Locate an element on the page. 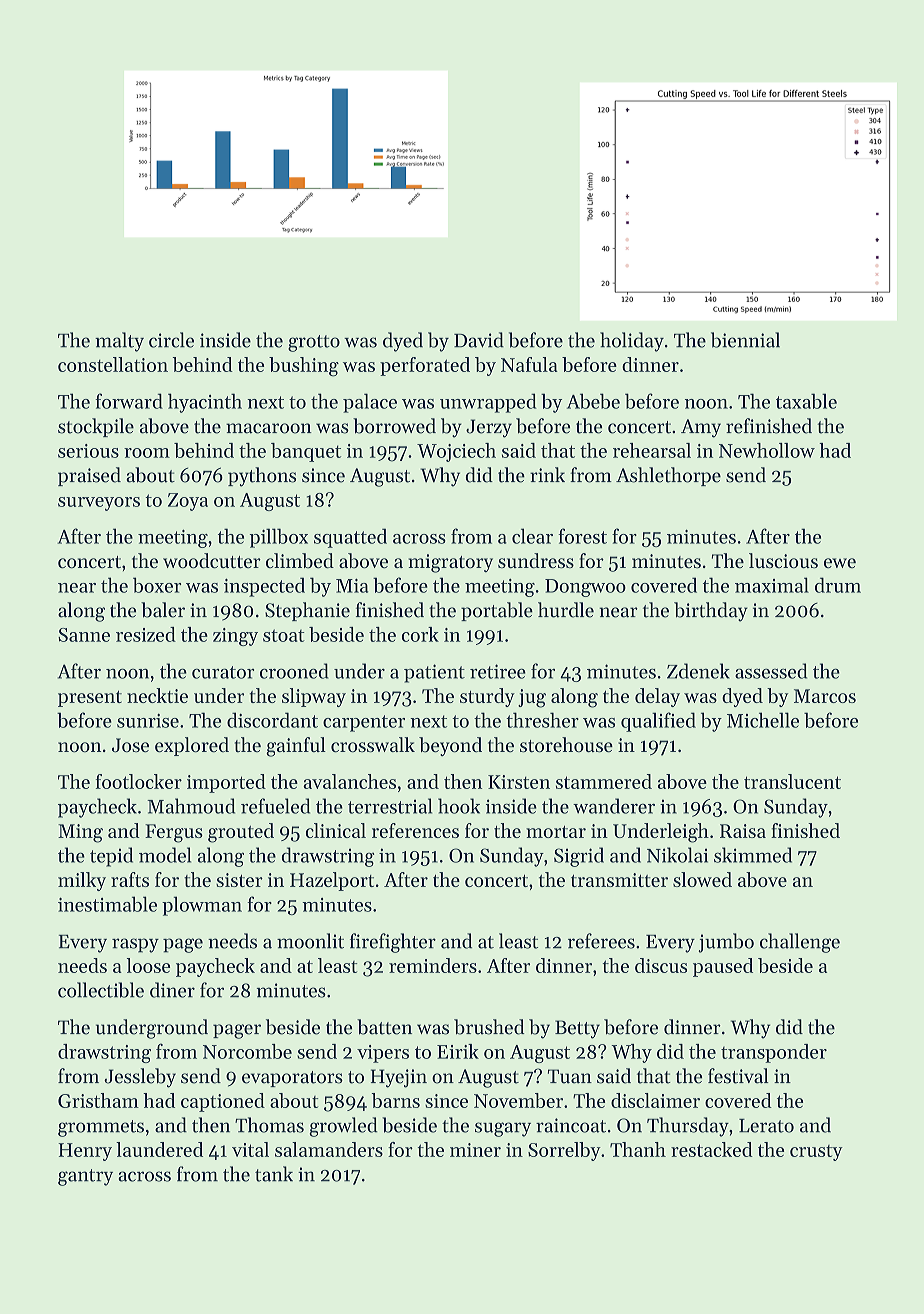  Michelle is located at coordinates (763, 720).
